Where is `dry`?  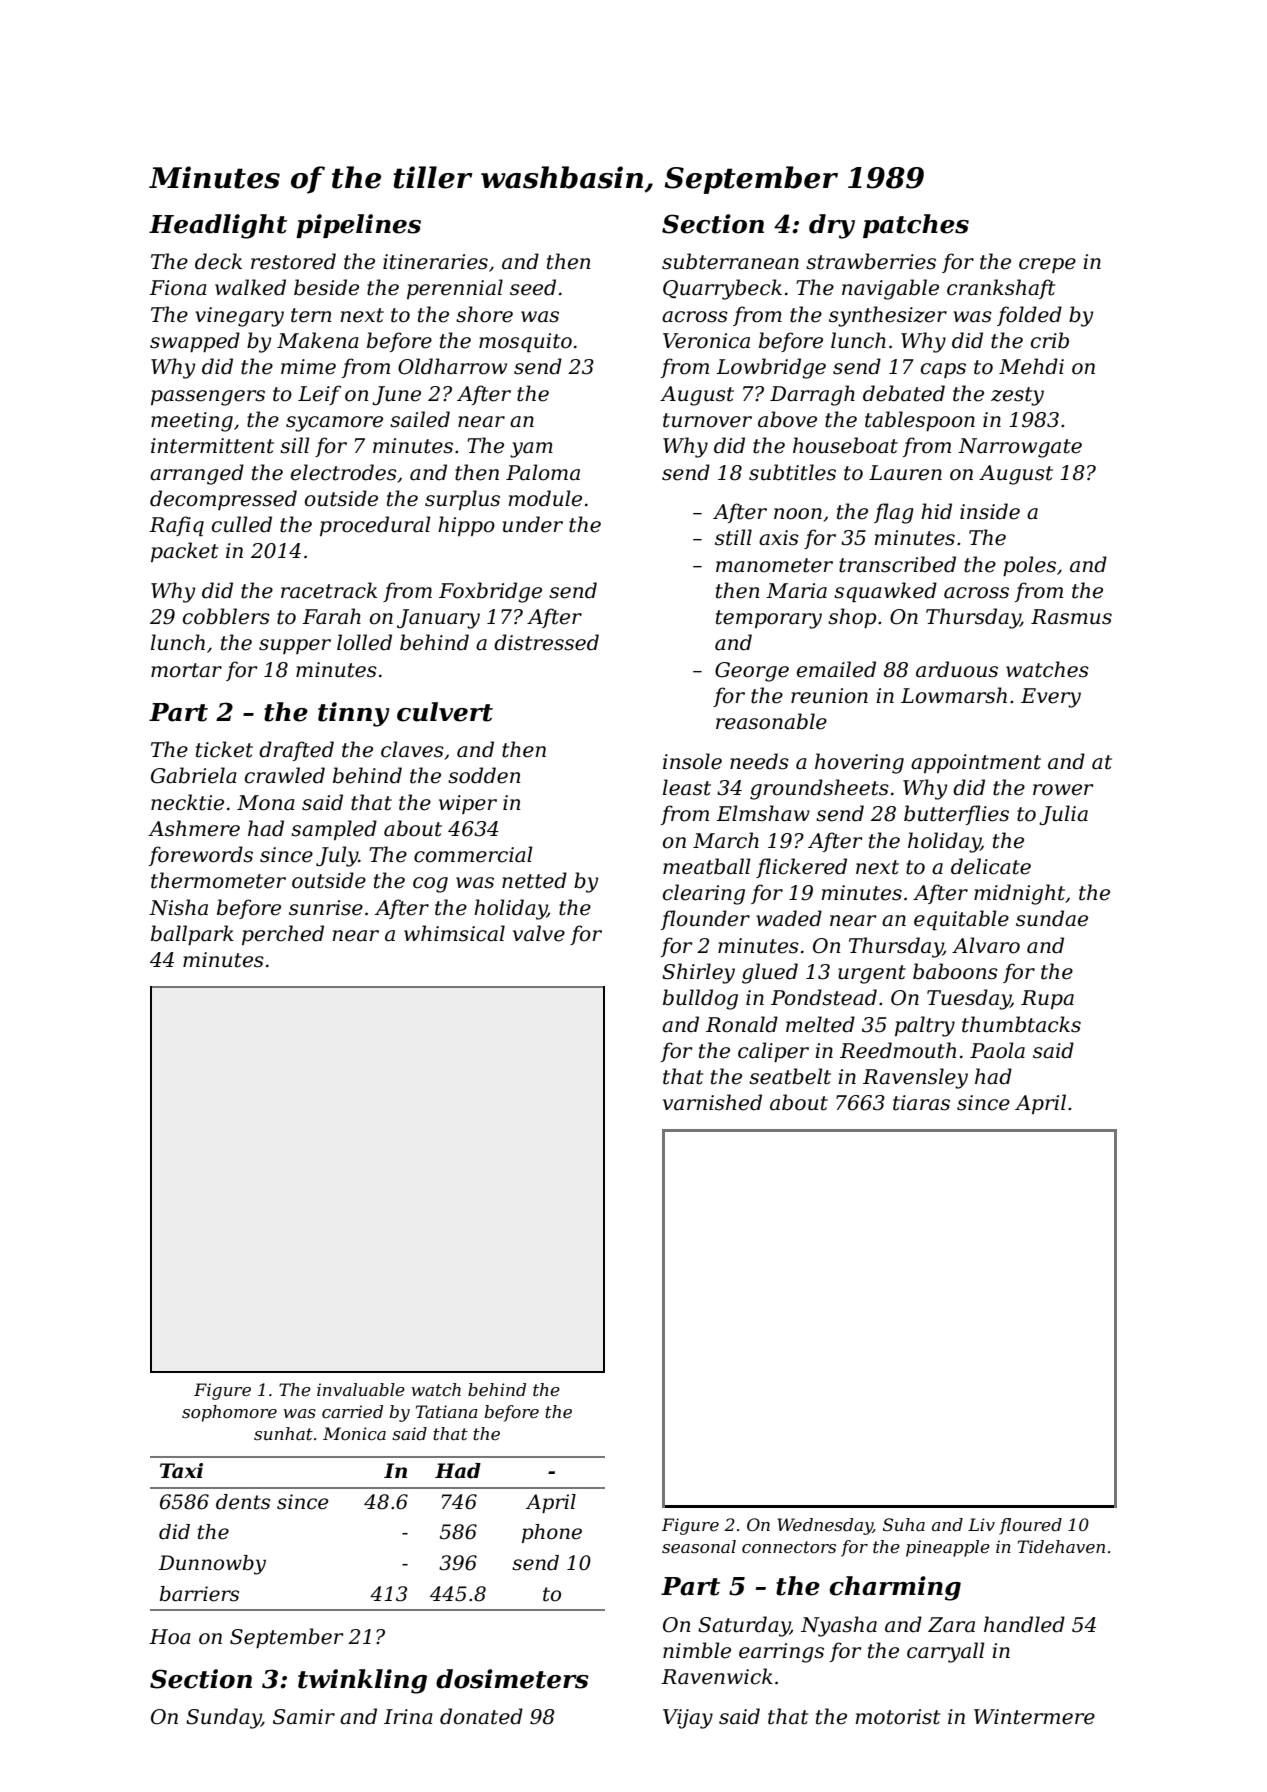
dry is located at coordinates (832, 226).
